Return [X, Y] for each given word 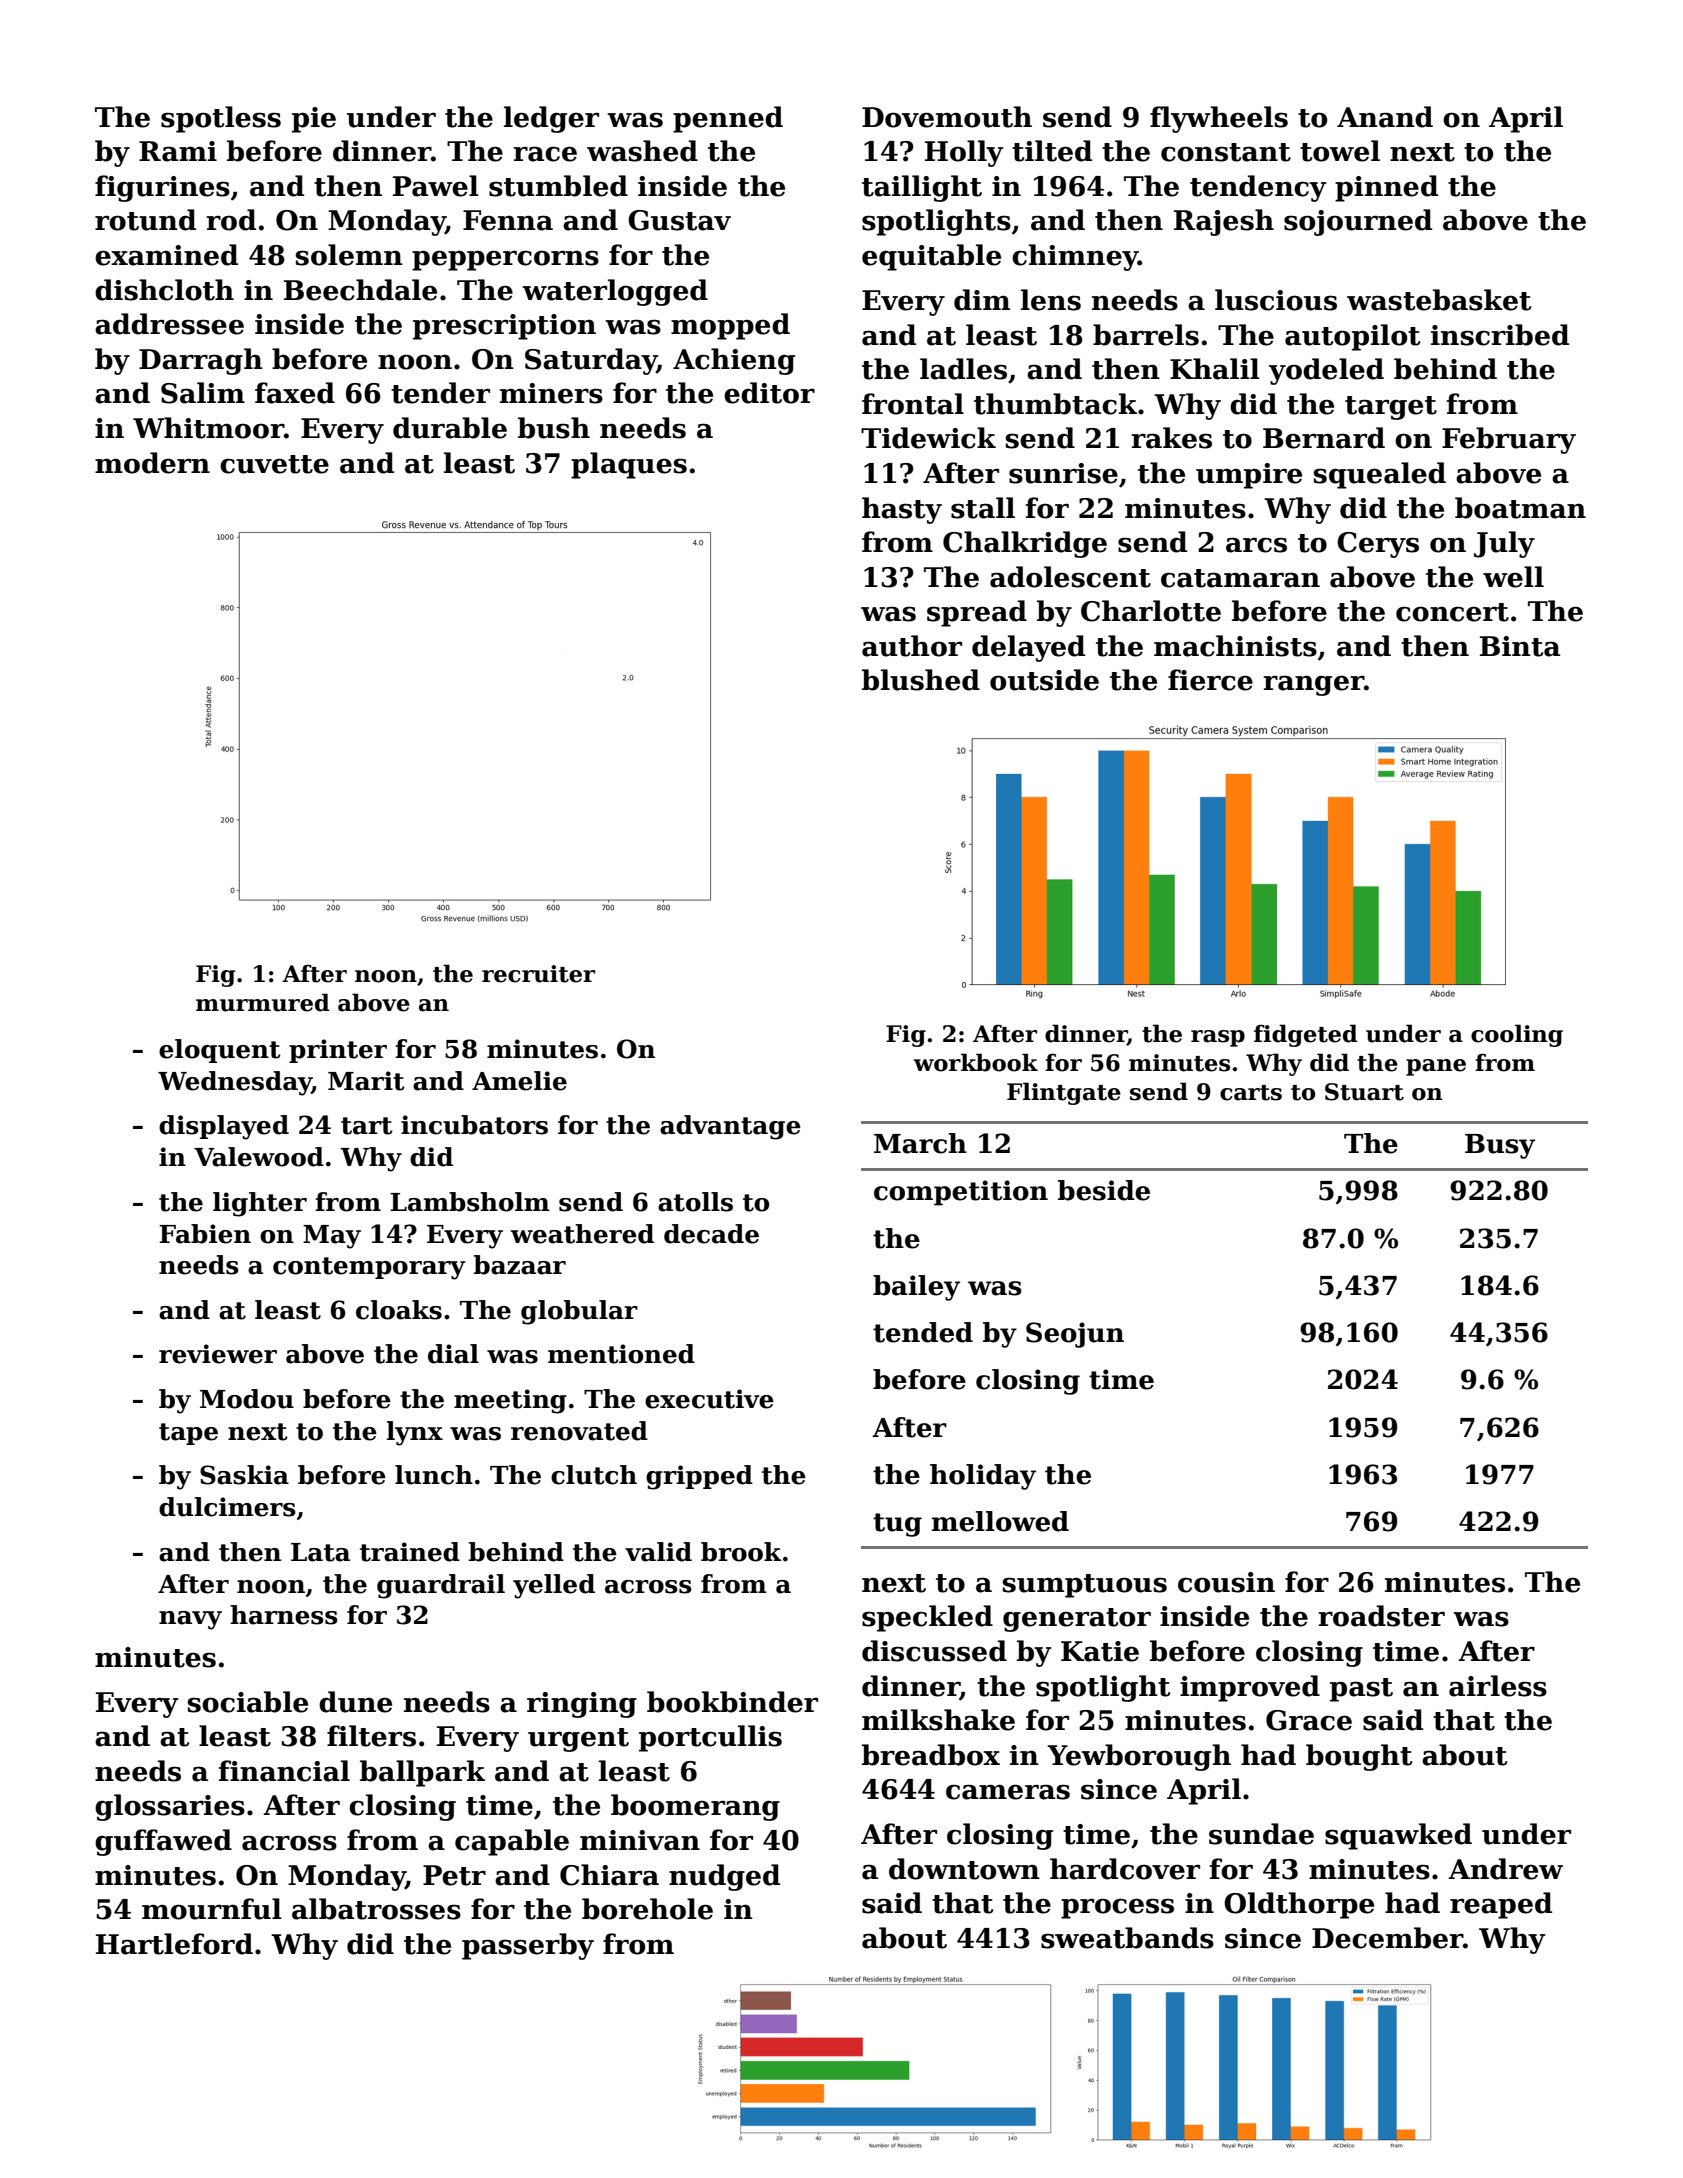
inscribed [1500, 335]
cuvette [274, 464]
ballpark [422, 1773]
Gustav [679, 220]
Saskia [244, 1475]
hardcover [1125, 1869]
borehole [647, 1909]
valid [658, 1552]
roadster [1381, 1616]
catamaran [1240, 578]
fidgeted [1306, 1035]
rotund [145, 220]
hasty [902, 510]
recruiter [538, 974]
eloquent [220, 1051]
